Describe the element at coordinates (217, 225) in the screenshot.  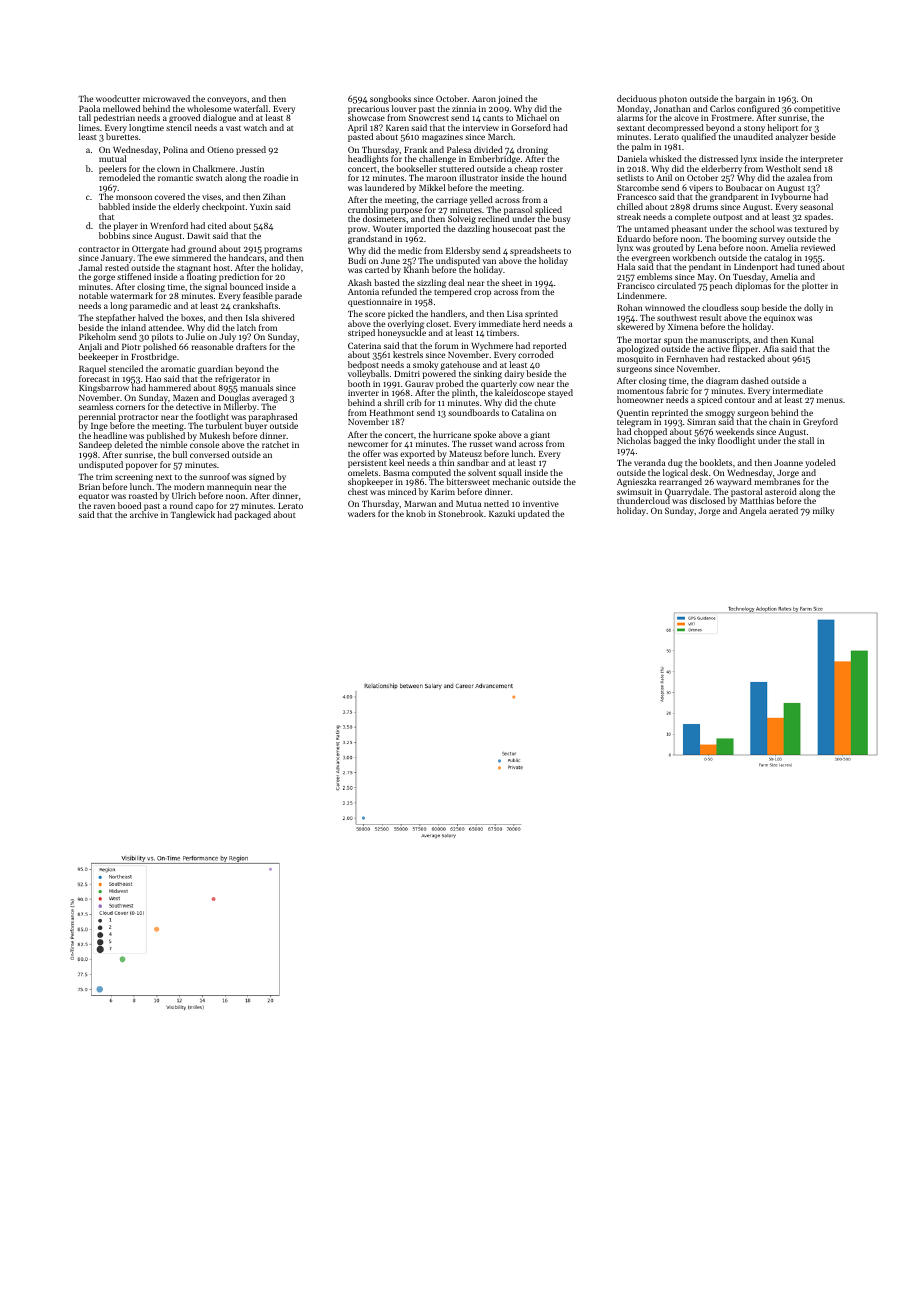
I see `cited` at that location.
